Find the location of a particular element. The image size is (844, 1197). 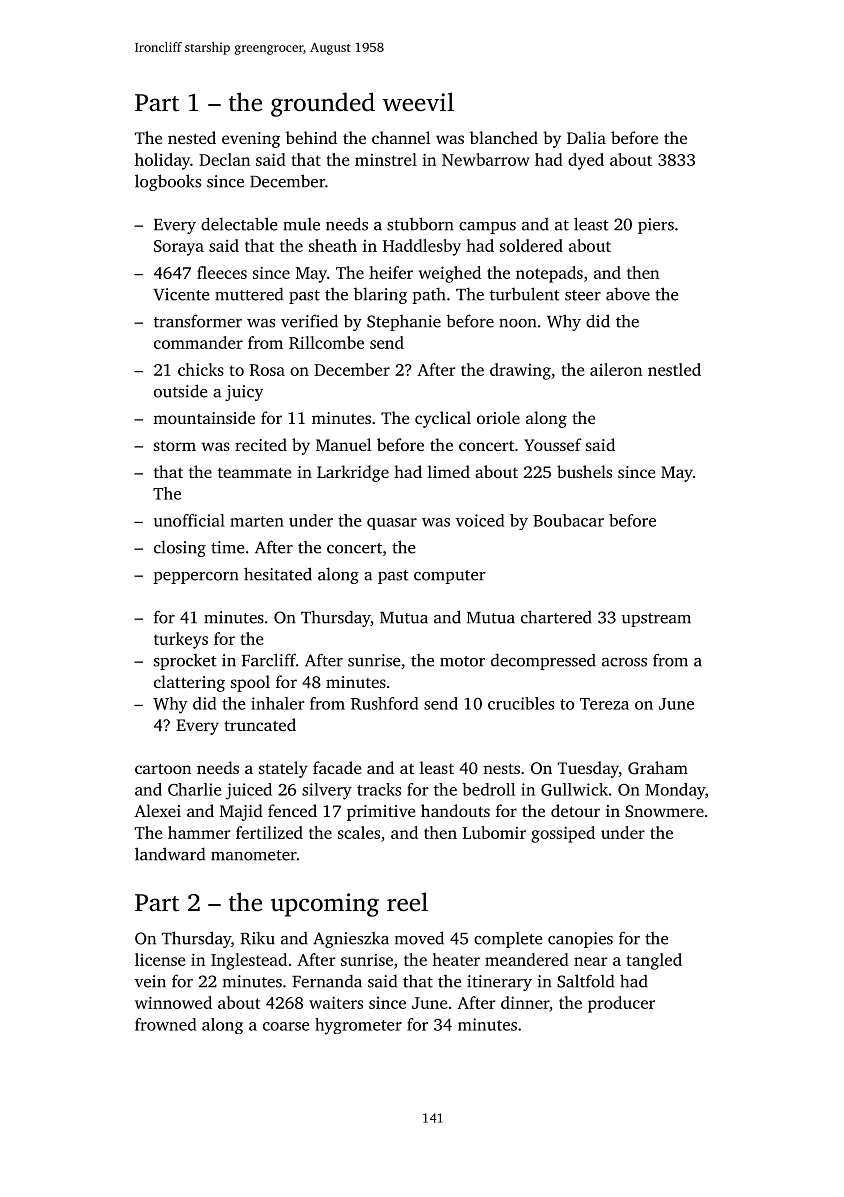

grounded is located at coordinates (323, 104).
